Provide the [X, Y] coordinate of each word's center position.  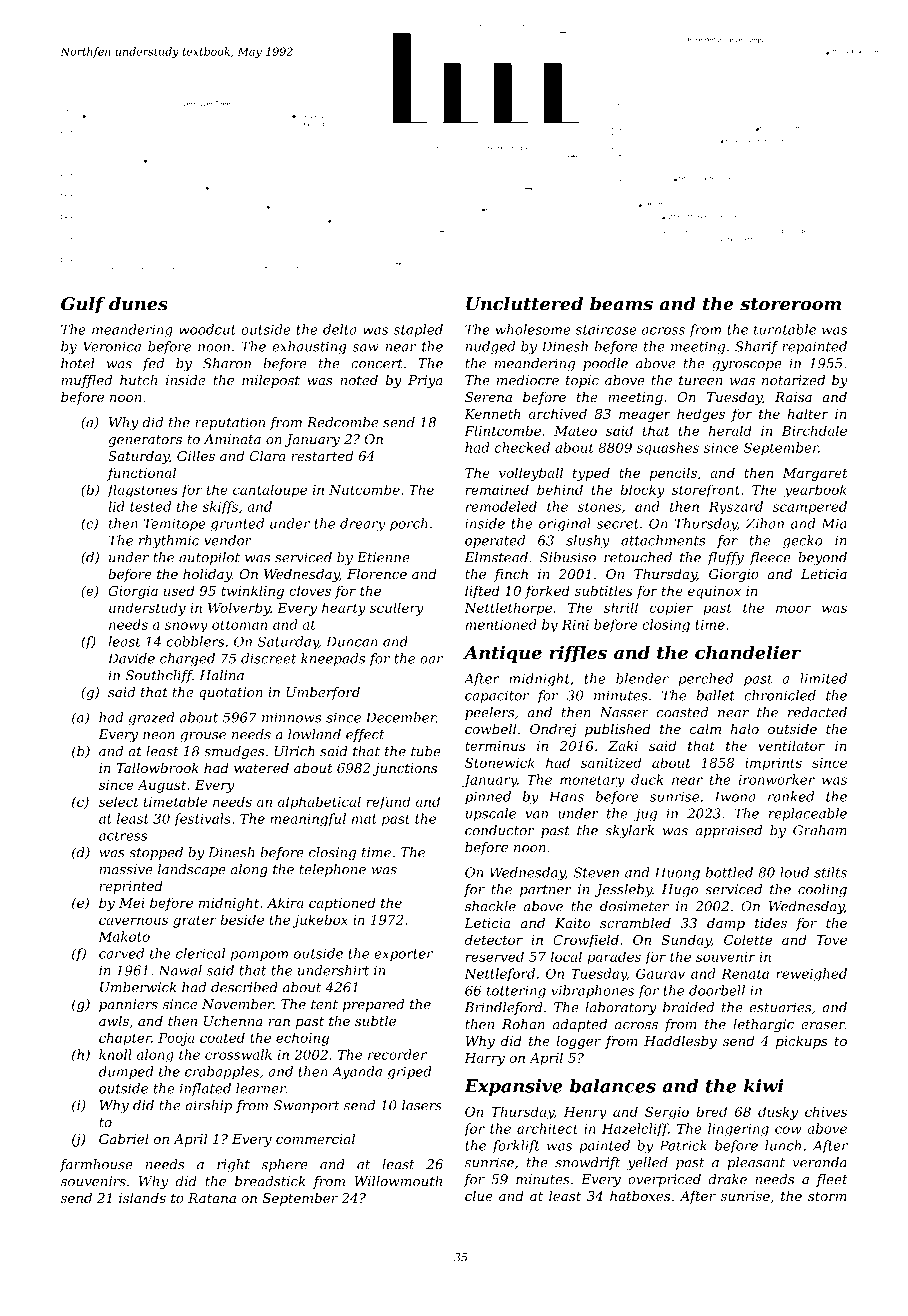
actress [123, 836]
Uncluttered [524, 304]
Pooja [176, 1039]
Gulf [83, 305]
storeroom [790, 304]
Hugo [680, 890]
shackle [490, 906]
